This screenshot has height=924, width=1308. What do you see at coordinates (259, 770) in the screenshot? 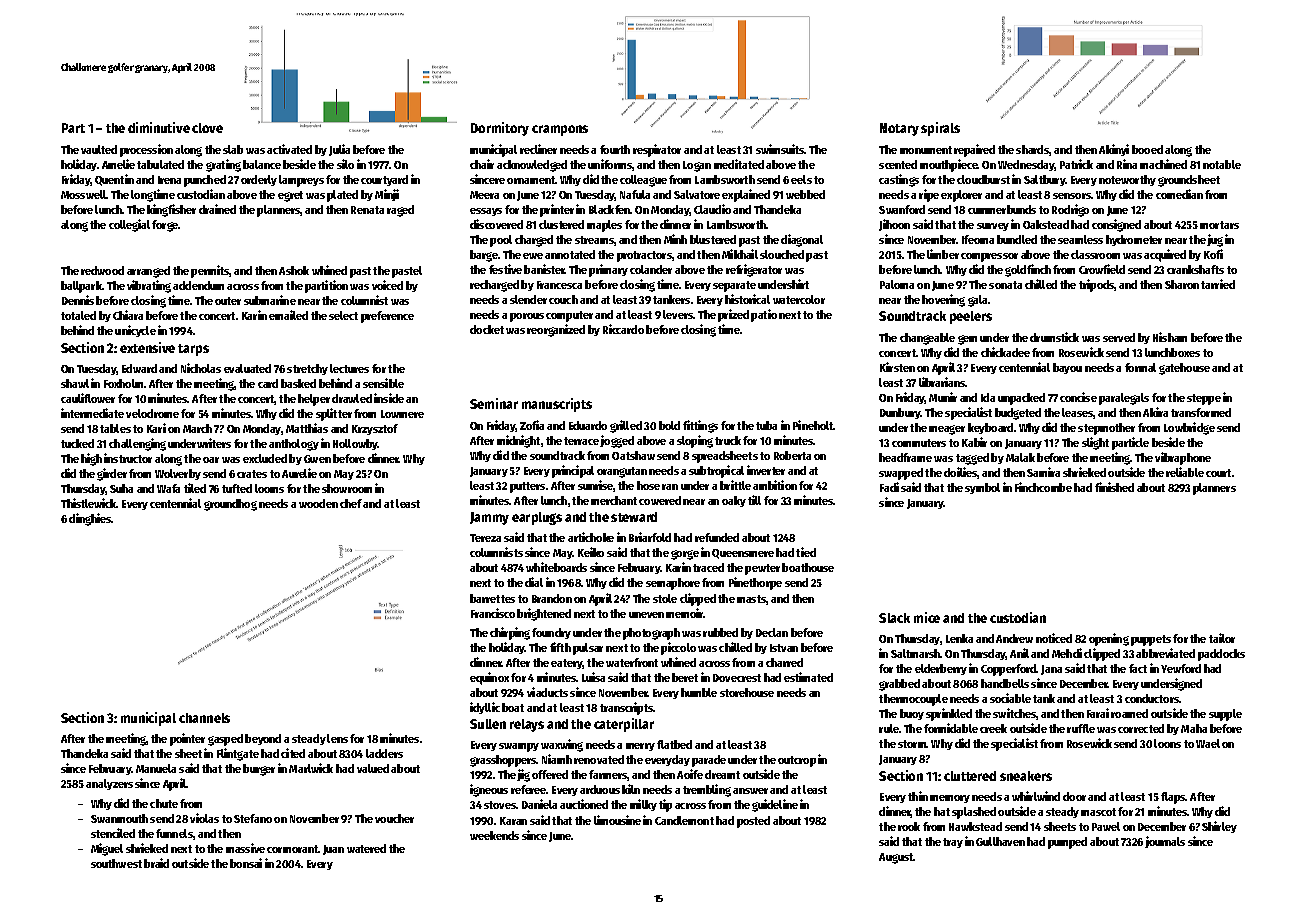
I see `burger` at bounding box center [259, 770].
